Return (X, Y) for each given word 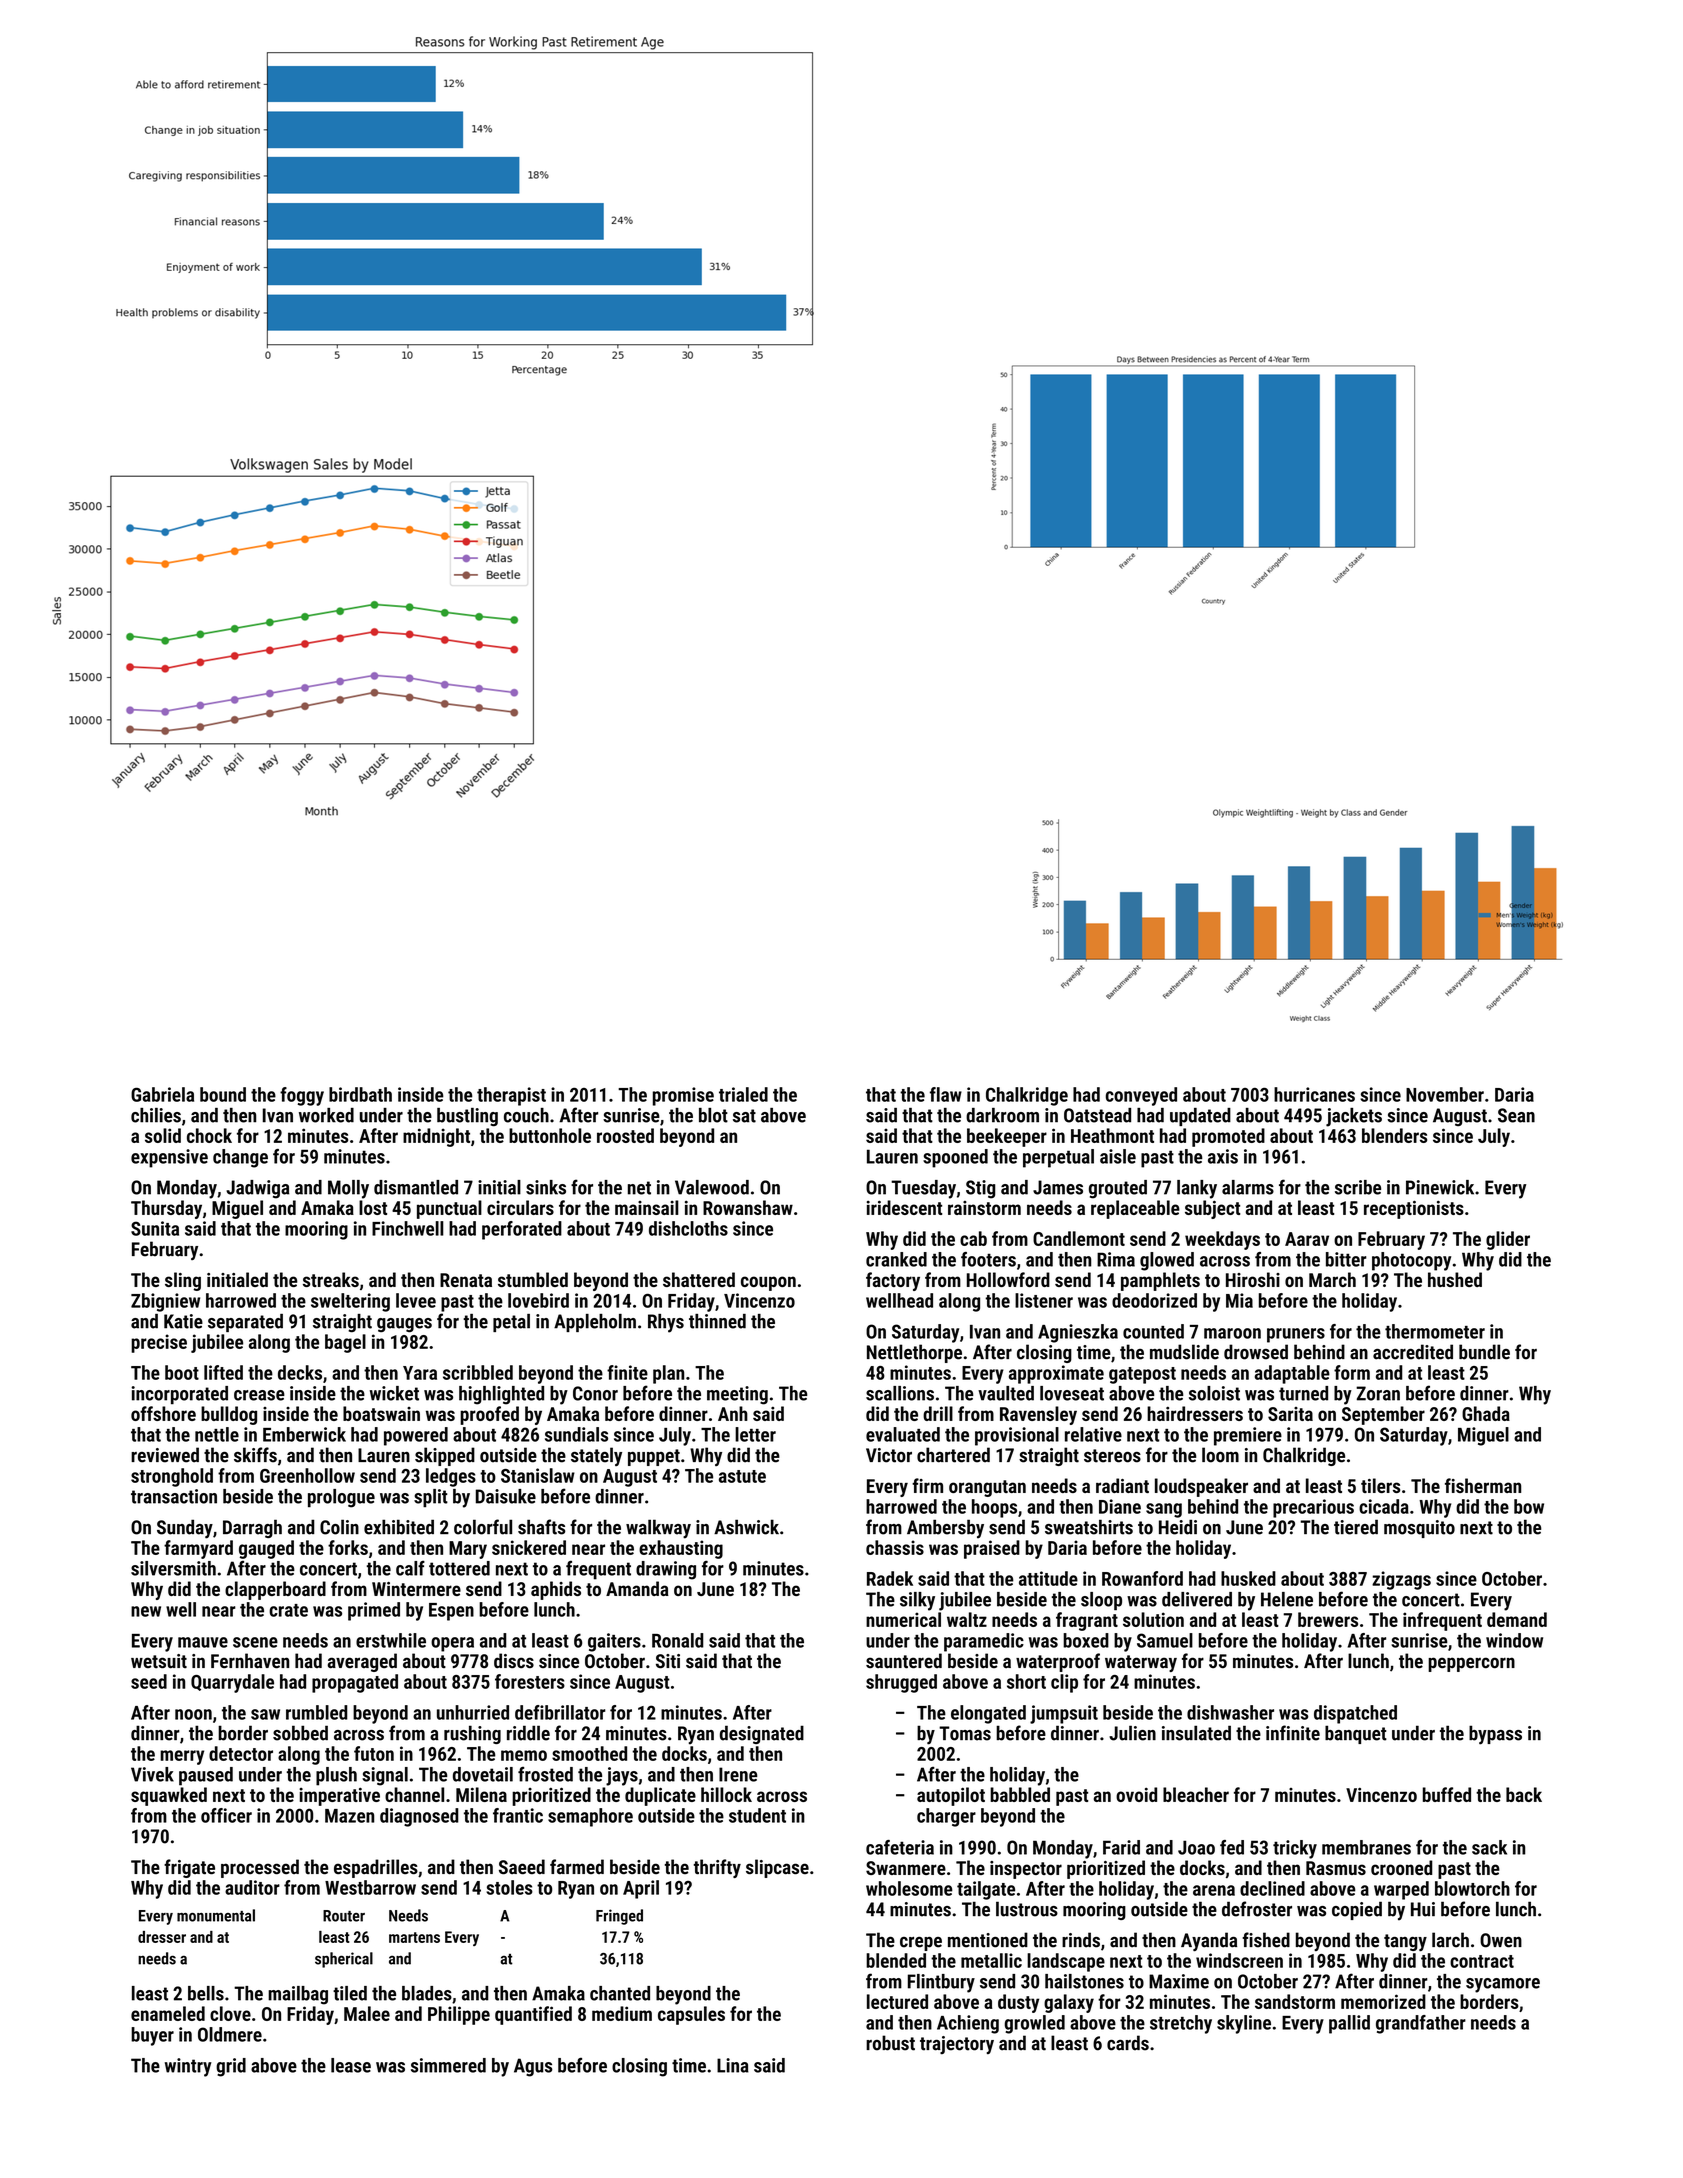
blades (427, 1993)
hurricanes (1314, 1094)
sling (183, 1281)
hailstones (1084, 1981)
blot (713, 1115)
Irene (738, 1774)
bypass (1495, 1735)
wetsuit (159, 1661)
